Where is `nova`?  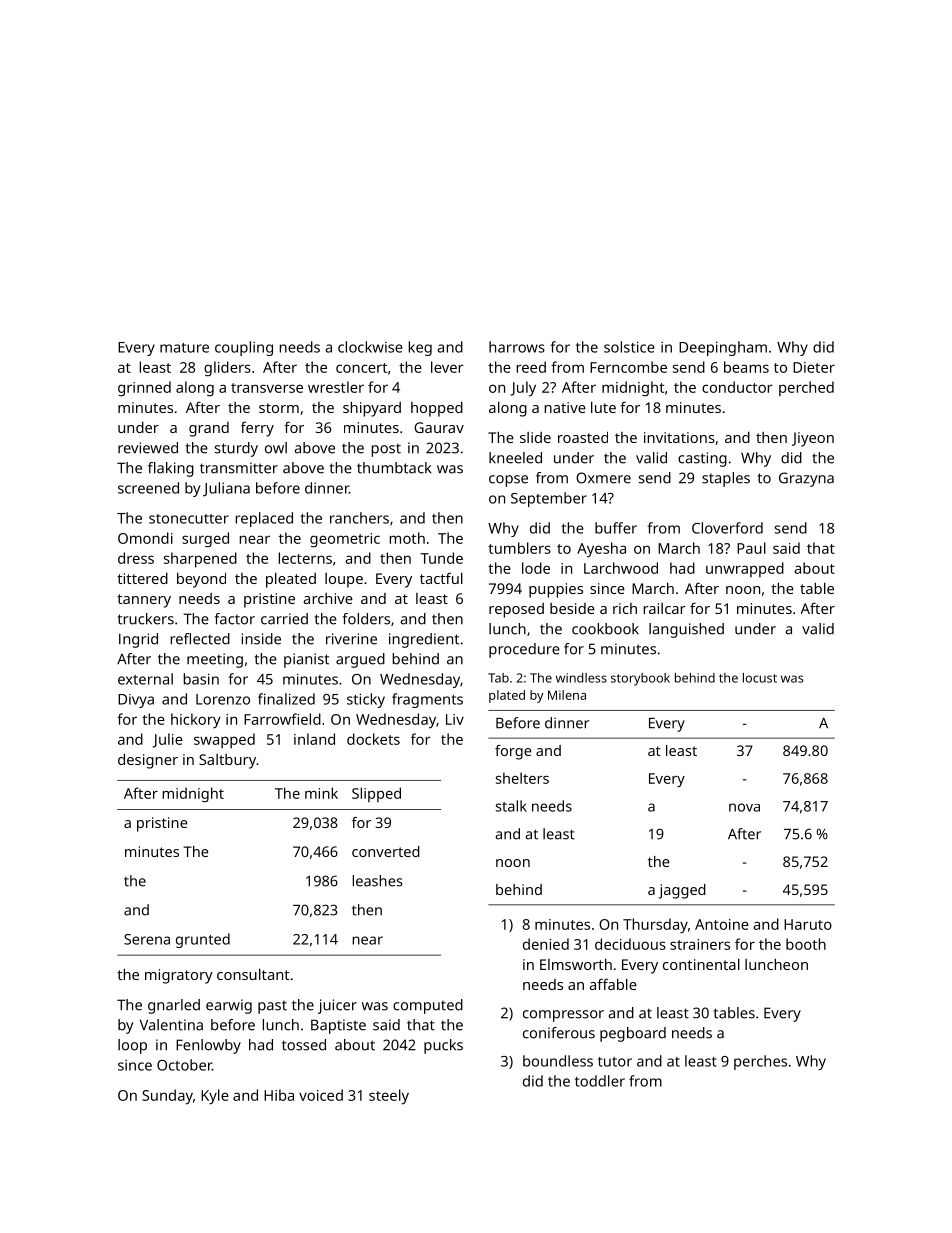
nova is located at coordinates (744, 807).
